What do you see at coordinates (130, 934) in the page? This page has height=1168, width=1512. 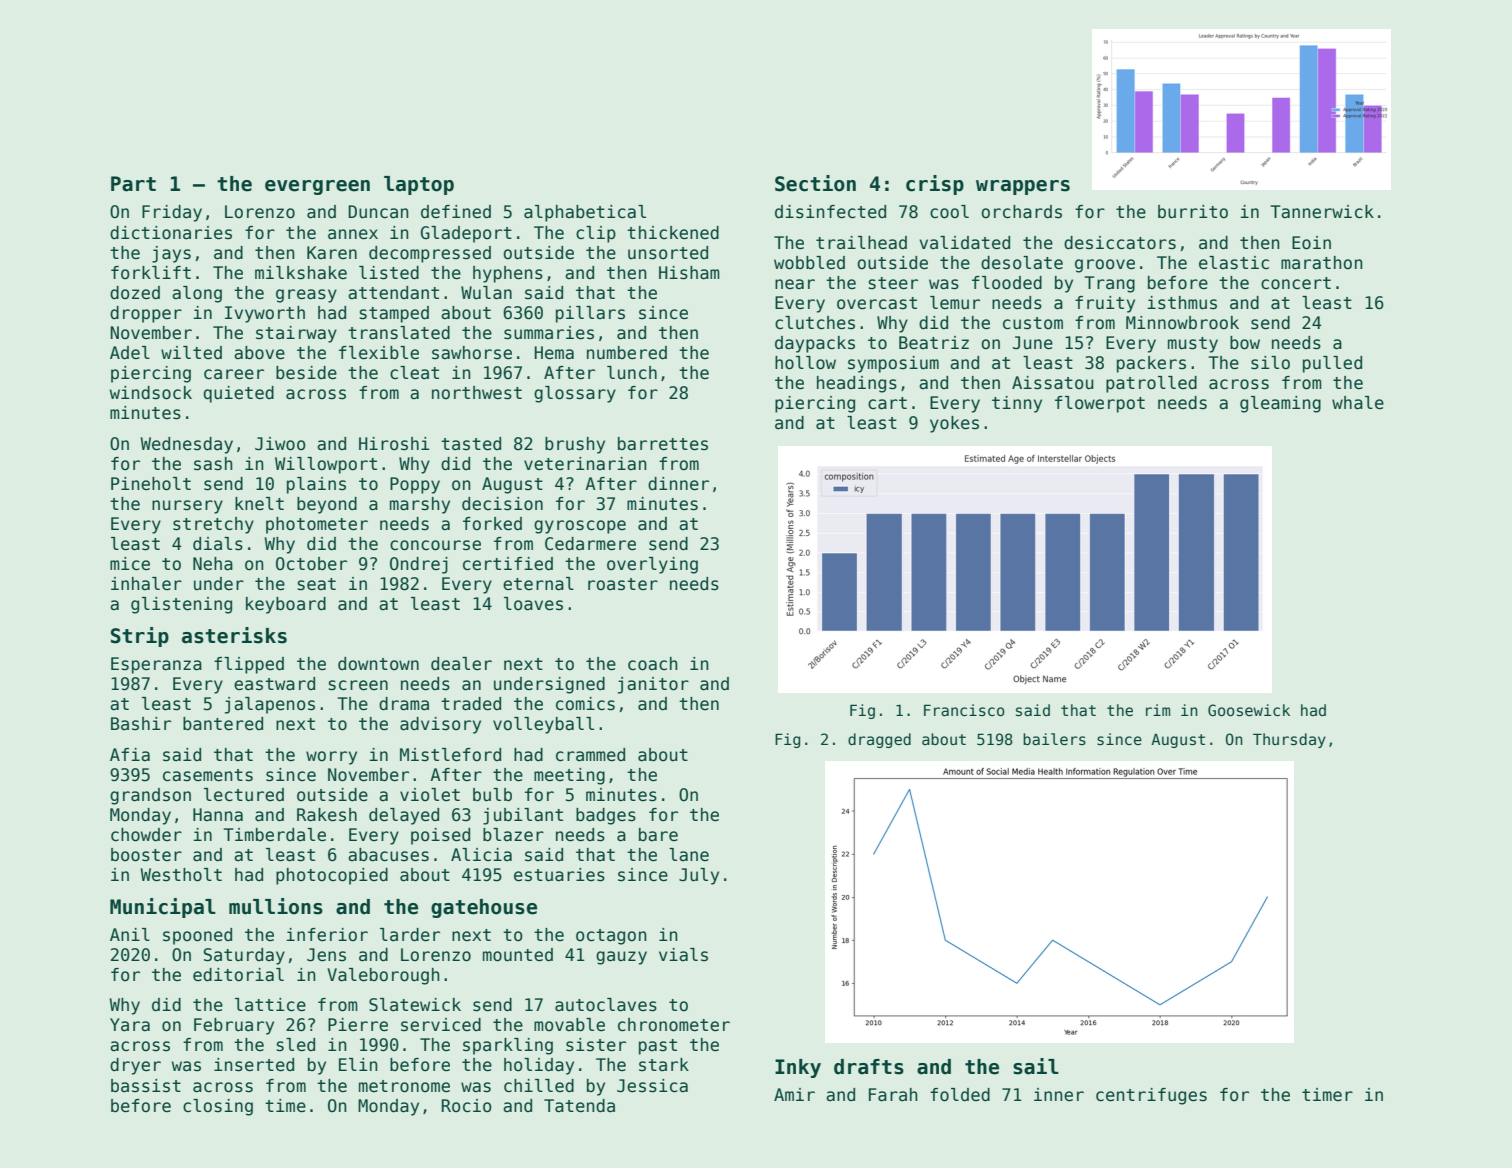 I see `Anil` at bounding box center [130, 934].
